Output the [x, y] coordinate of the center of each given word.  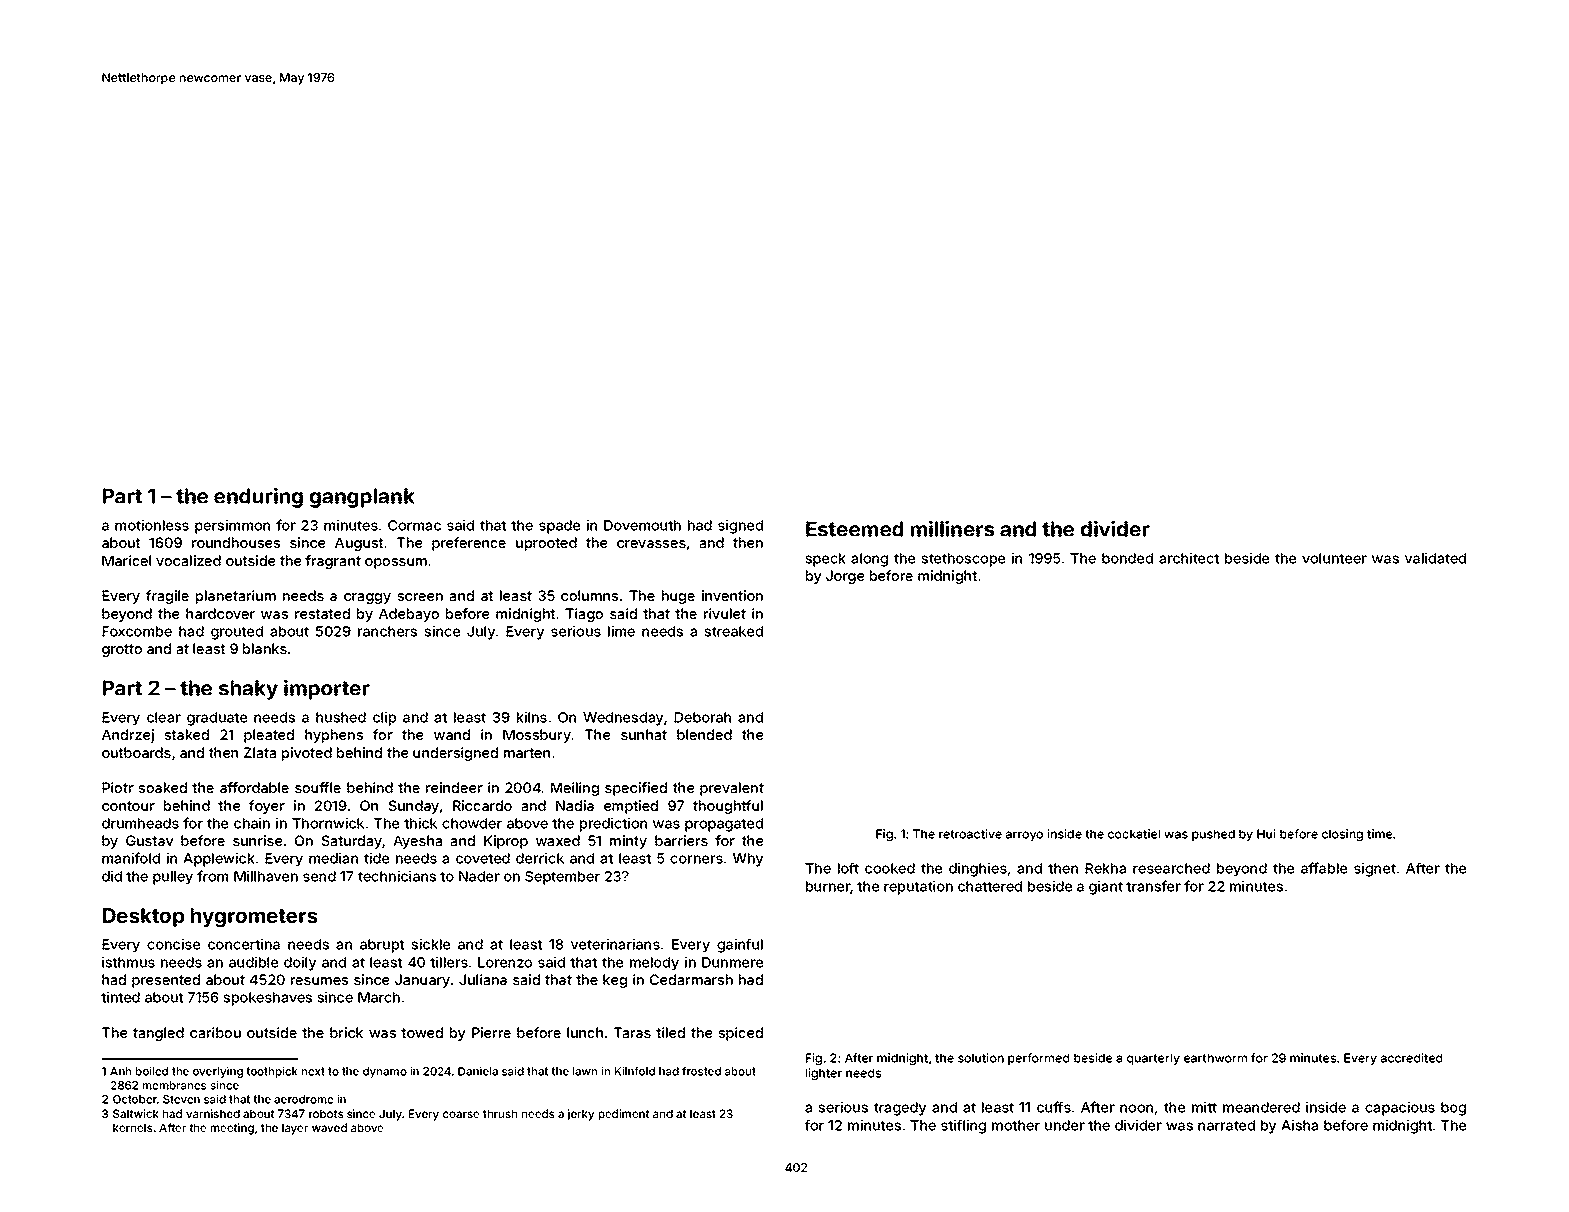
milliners [953, 528]
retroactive [970, 834]
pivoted [307, 754]
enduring [258, 497]
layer [295, 1129]
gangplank [362, 498]
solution [981, 1058]
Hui [1266, 834]
